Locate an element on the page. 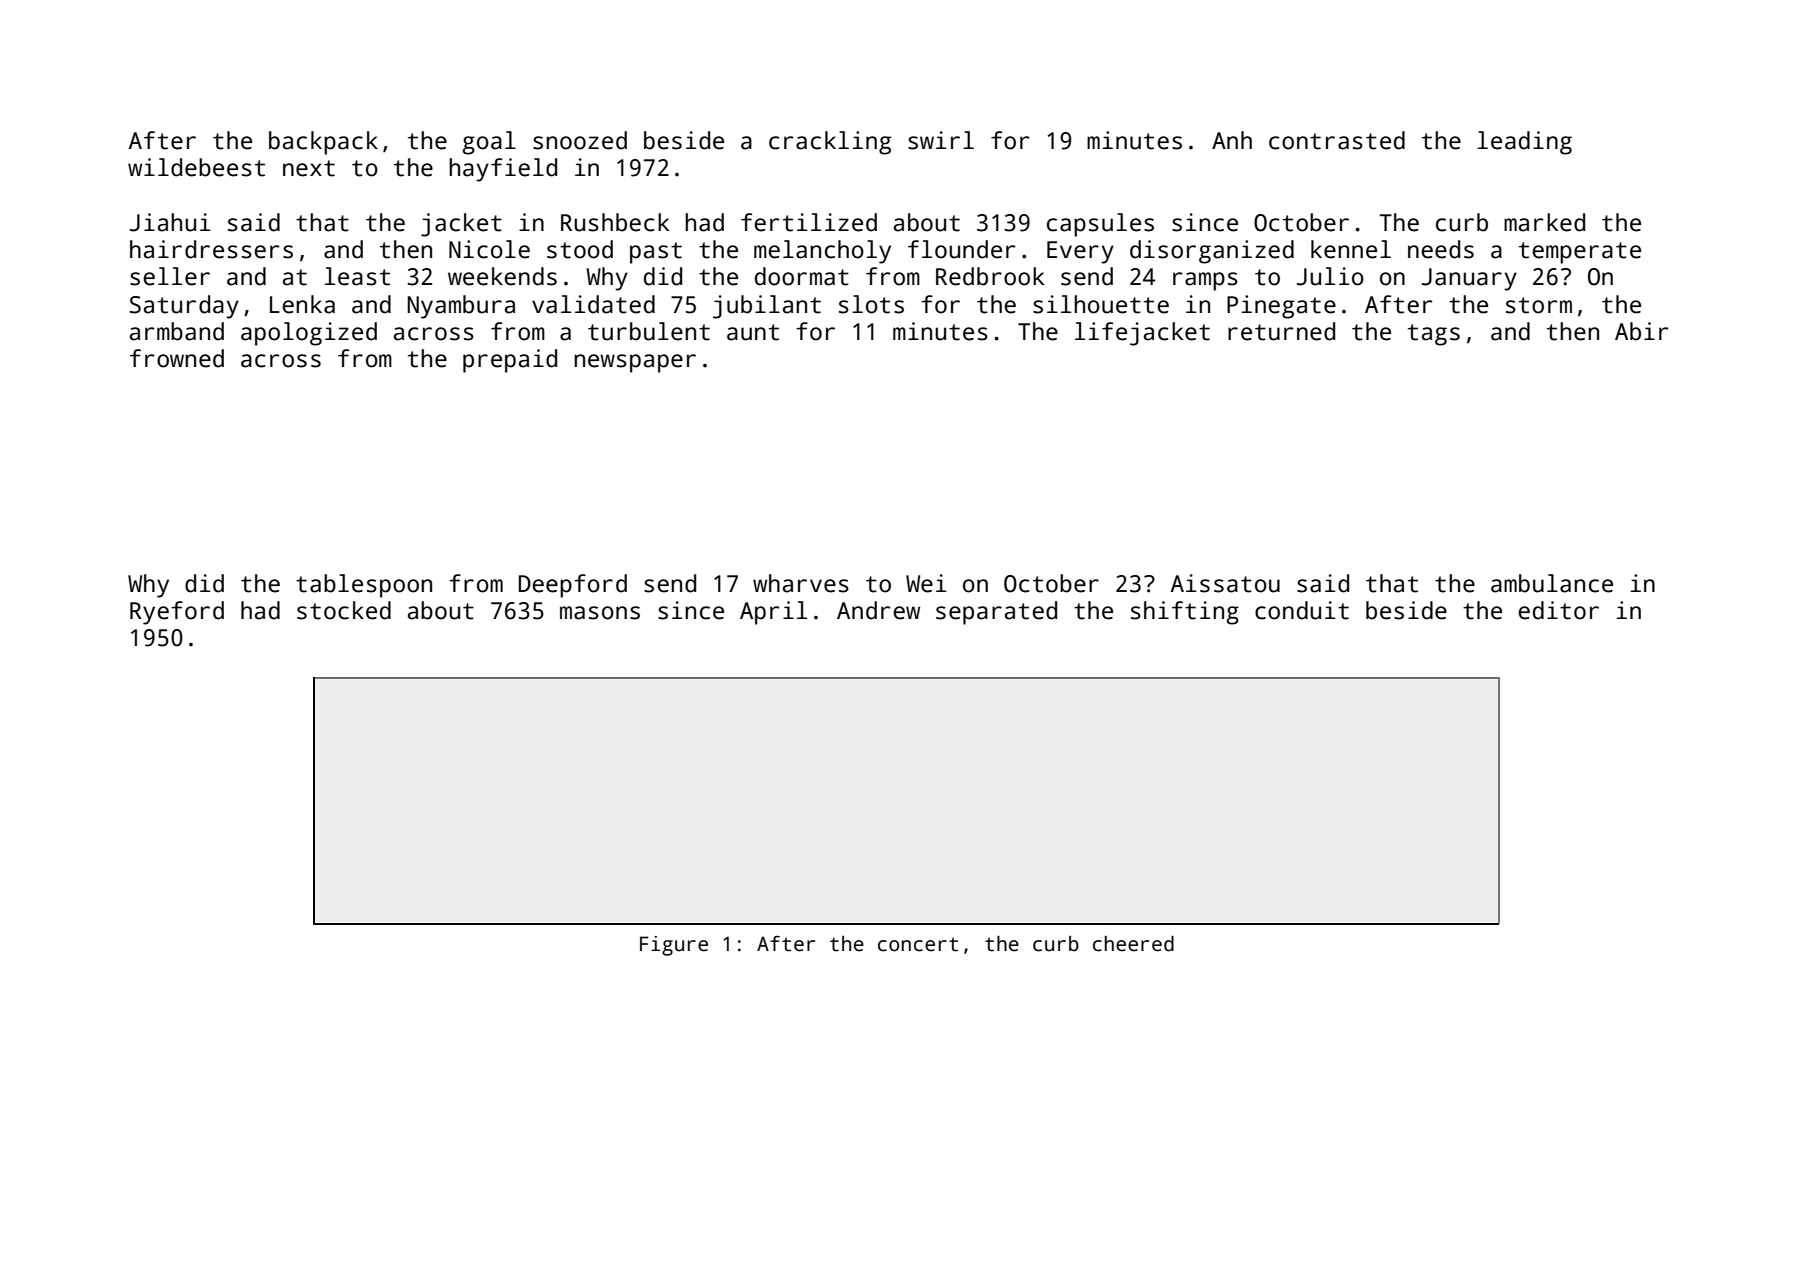  leading is located at coordinates (1524, 143).
